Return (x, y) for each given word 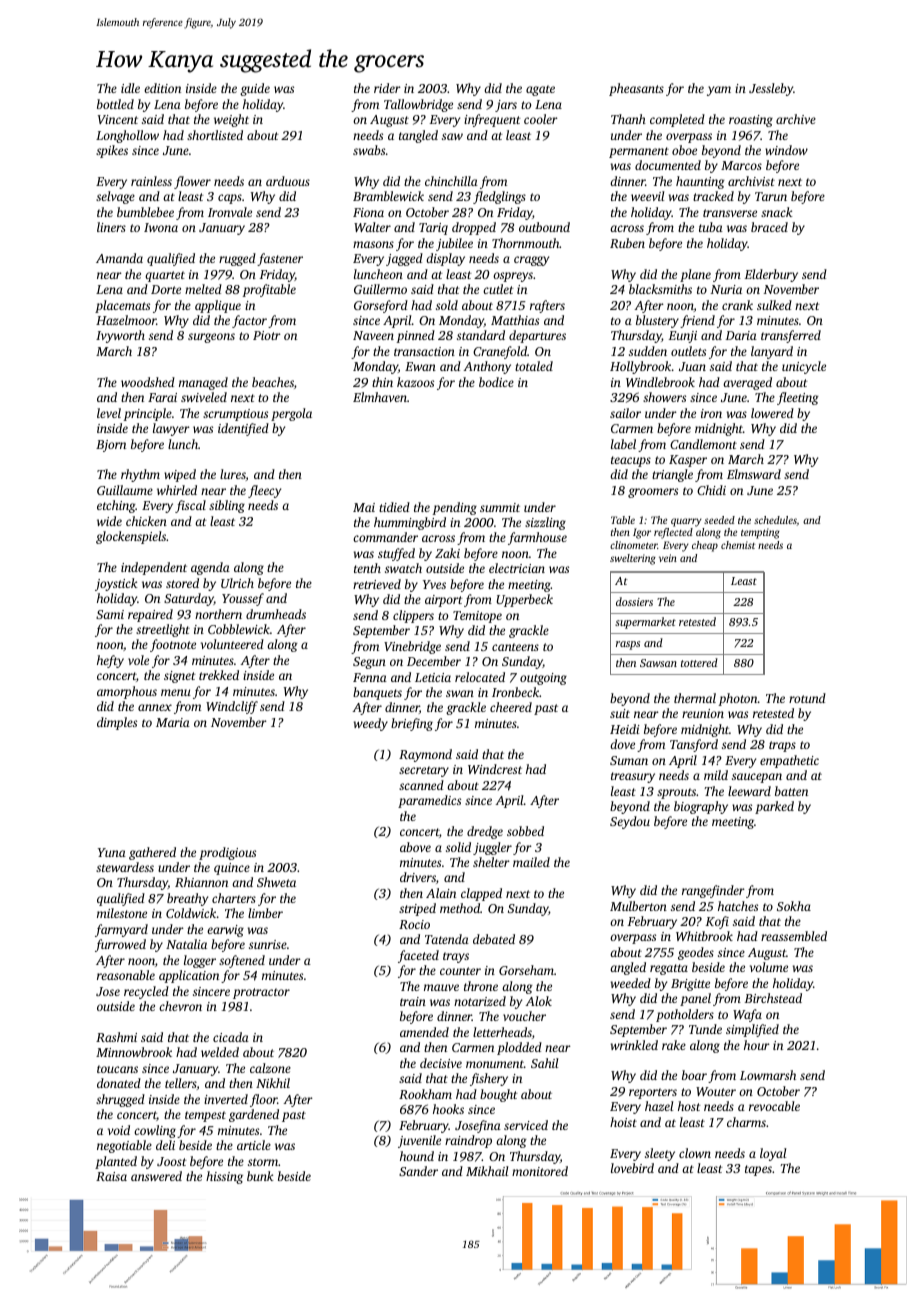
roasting (751, 121)
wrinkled (634, 1045)
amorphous (127, 692)
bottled (115, 104)
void (119, 1130)
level (109, 413)
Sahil (544, 1063)
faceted (418, 956)
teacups (631, 461)
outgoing (543, 679)
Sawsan (658, 663)
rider (387, 88)
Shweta (276, 882)
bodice (496, 382)
